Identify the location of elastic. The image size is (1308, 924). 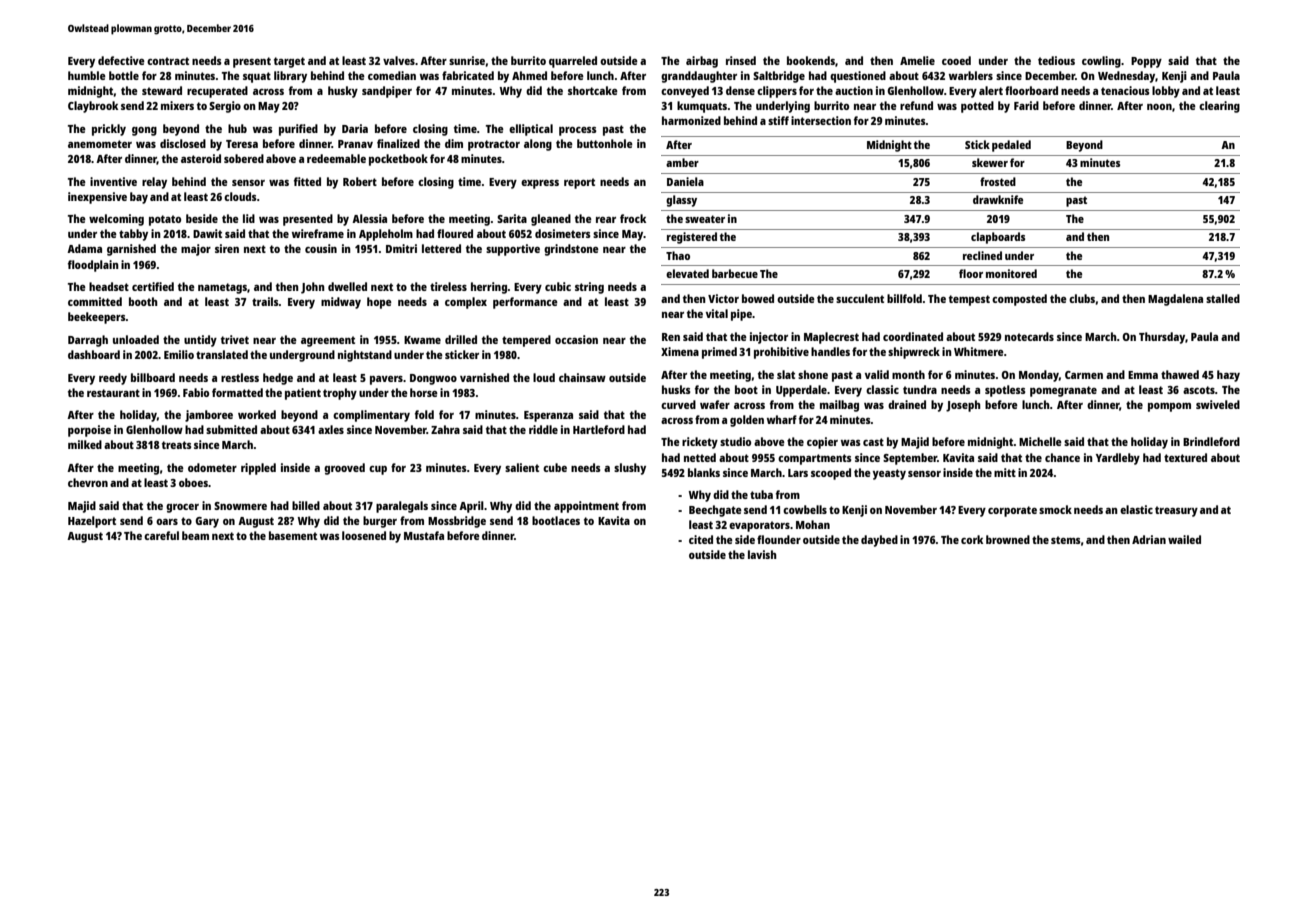
(1136, 509).
